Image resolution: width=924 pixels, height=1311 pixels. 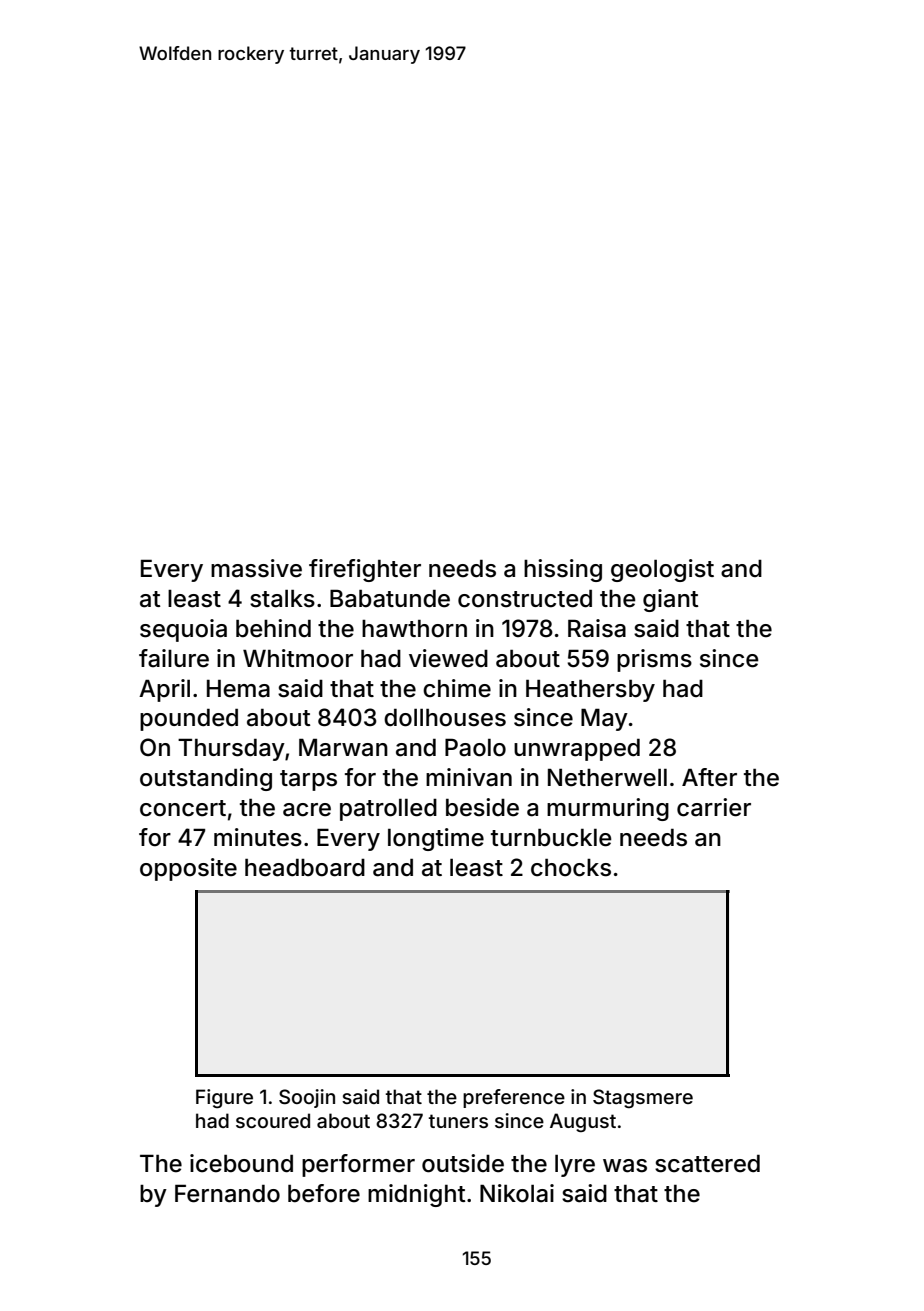 I want to click on tuners, so click(x=458, y=1121).
